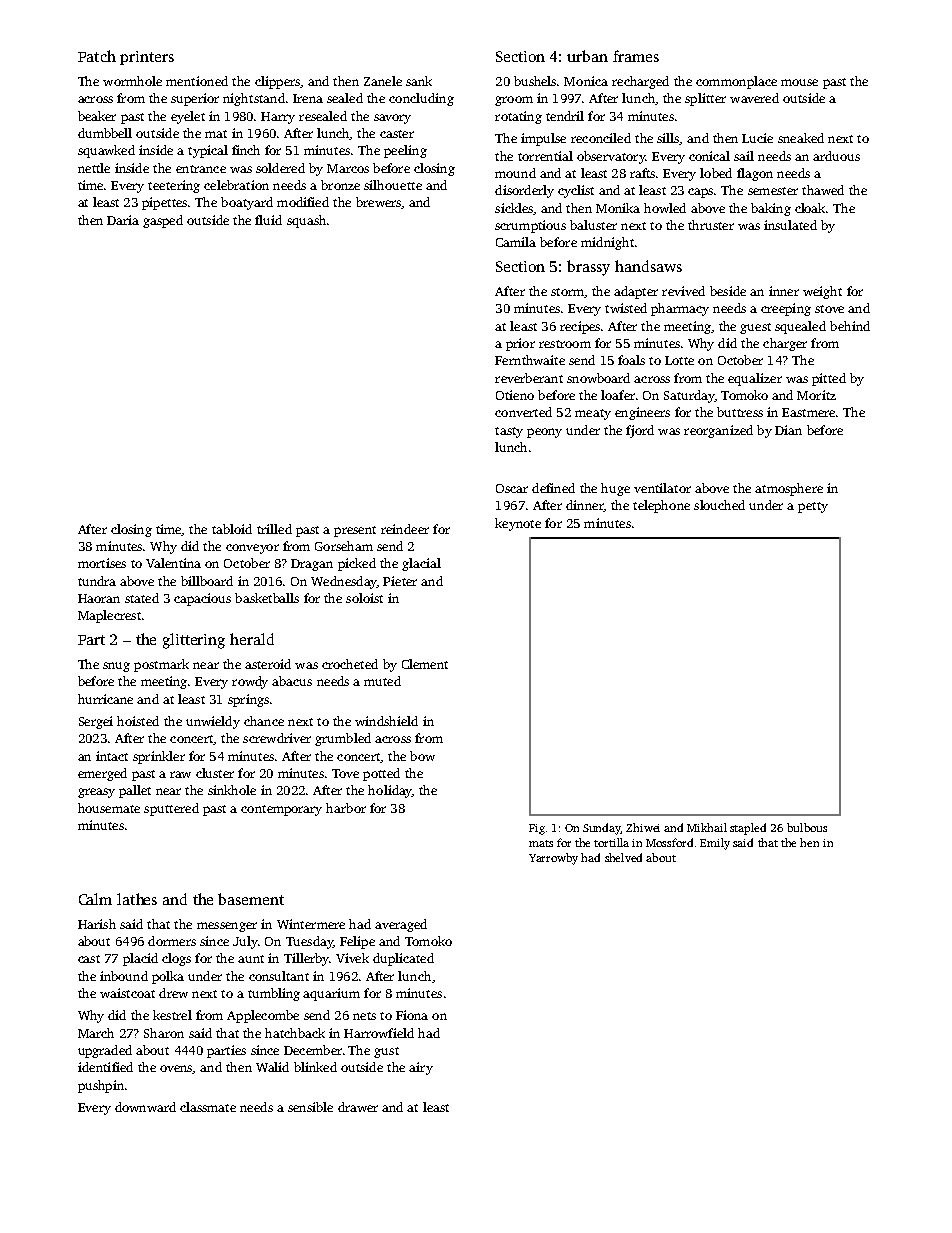 The width and height of the screenshot is (952, 1233). What do you see at coordinates (405, 151) in the screenshot?
I see `peeling` at bounding box center [405, 151].
